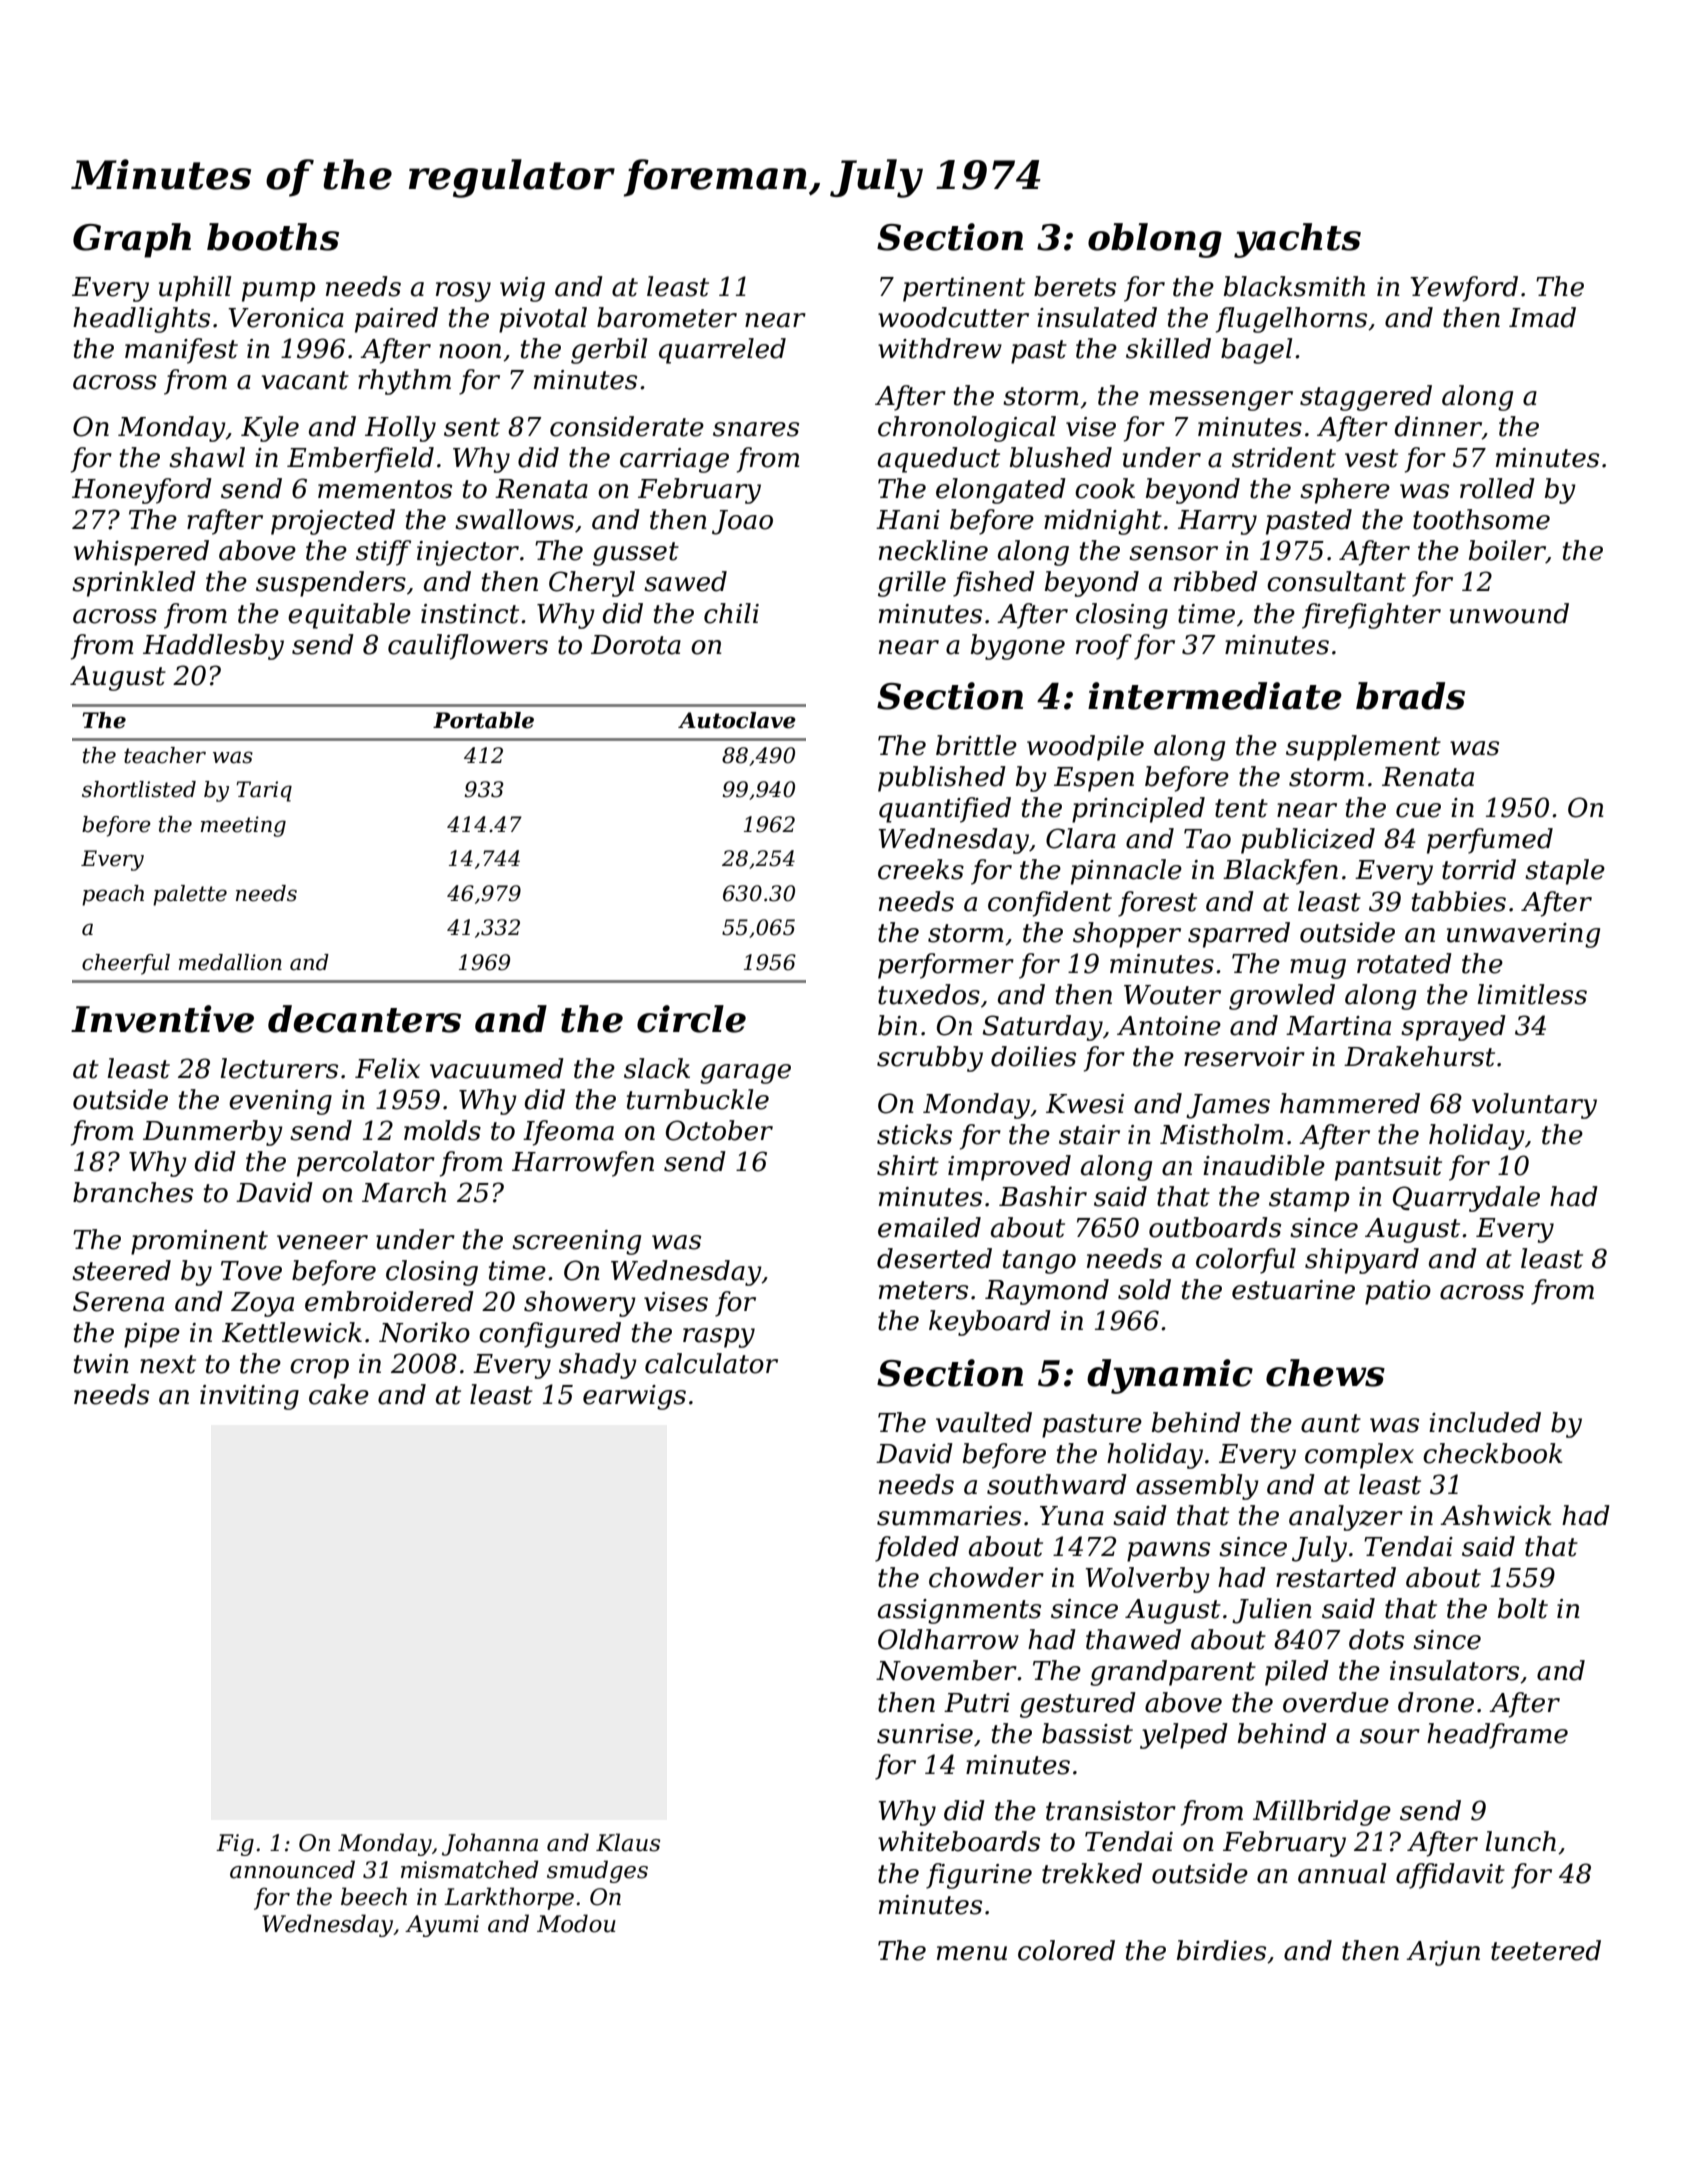  Describe the element at coordinates (719, 1338) in the screenshot. I see `raspy` at that location.
